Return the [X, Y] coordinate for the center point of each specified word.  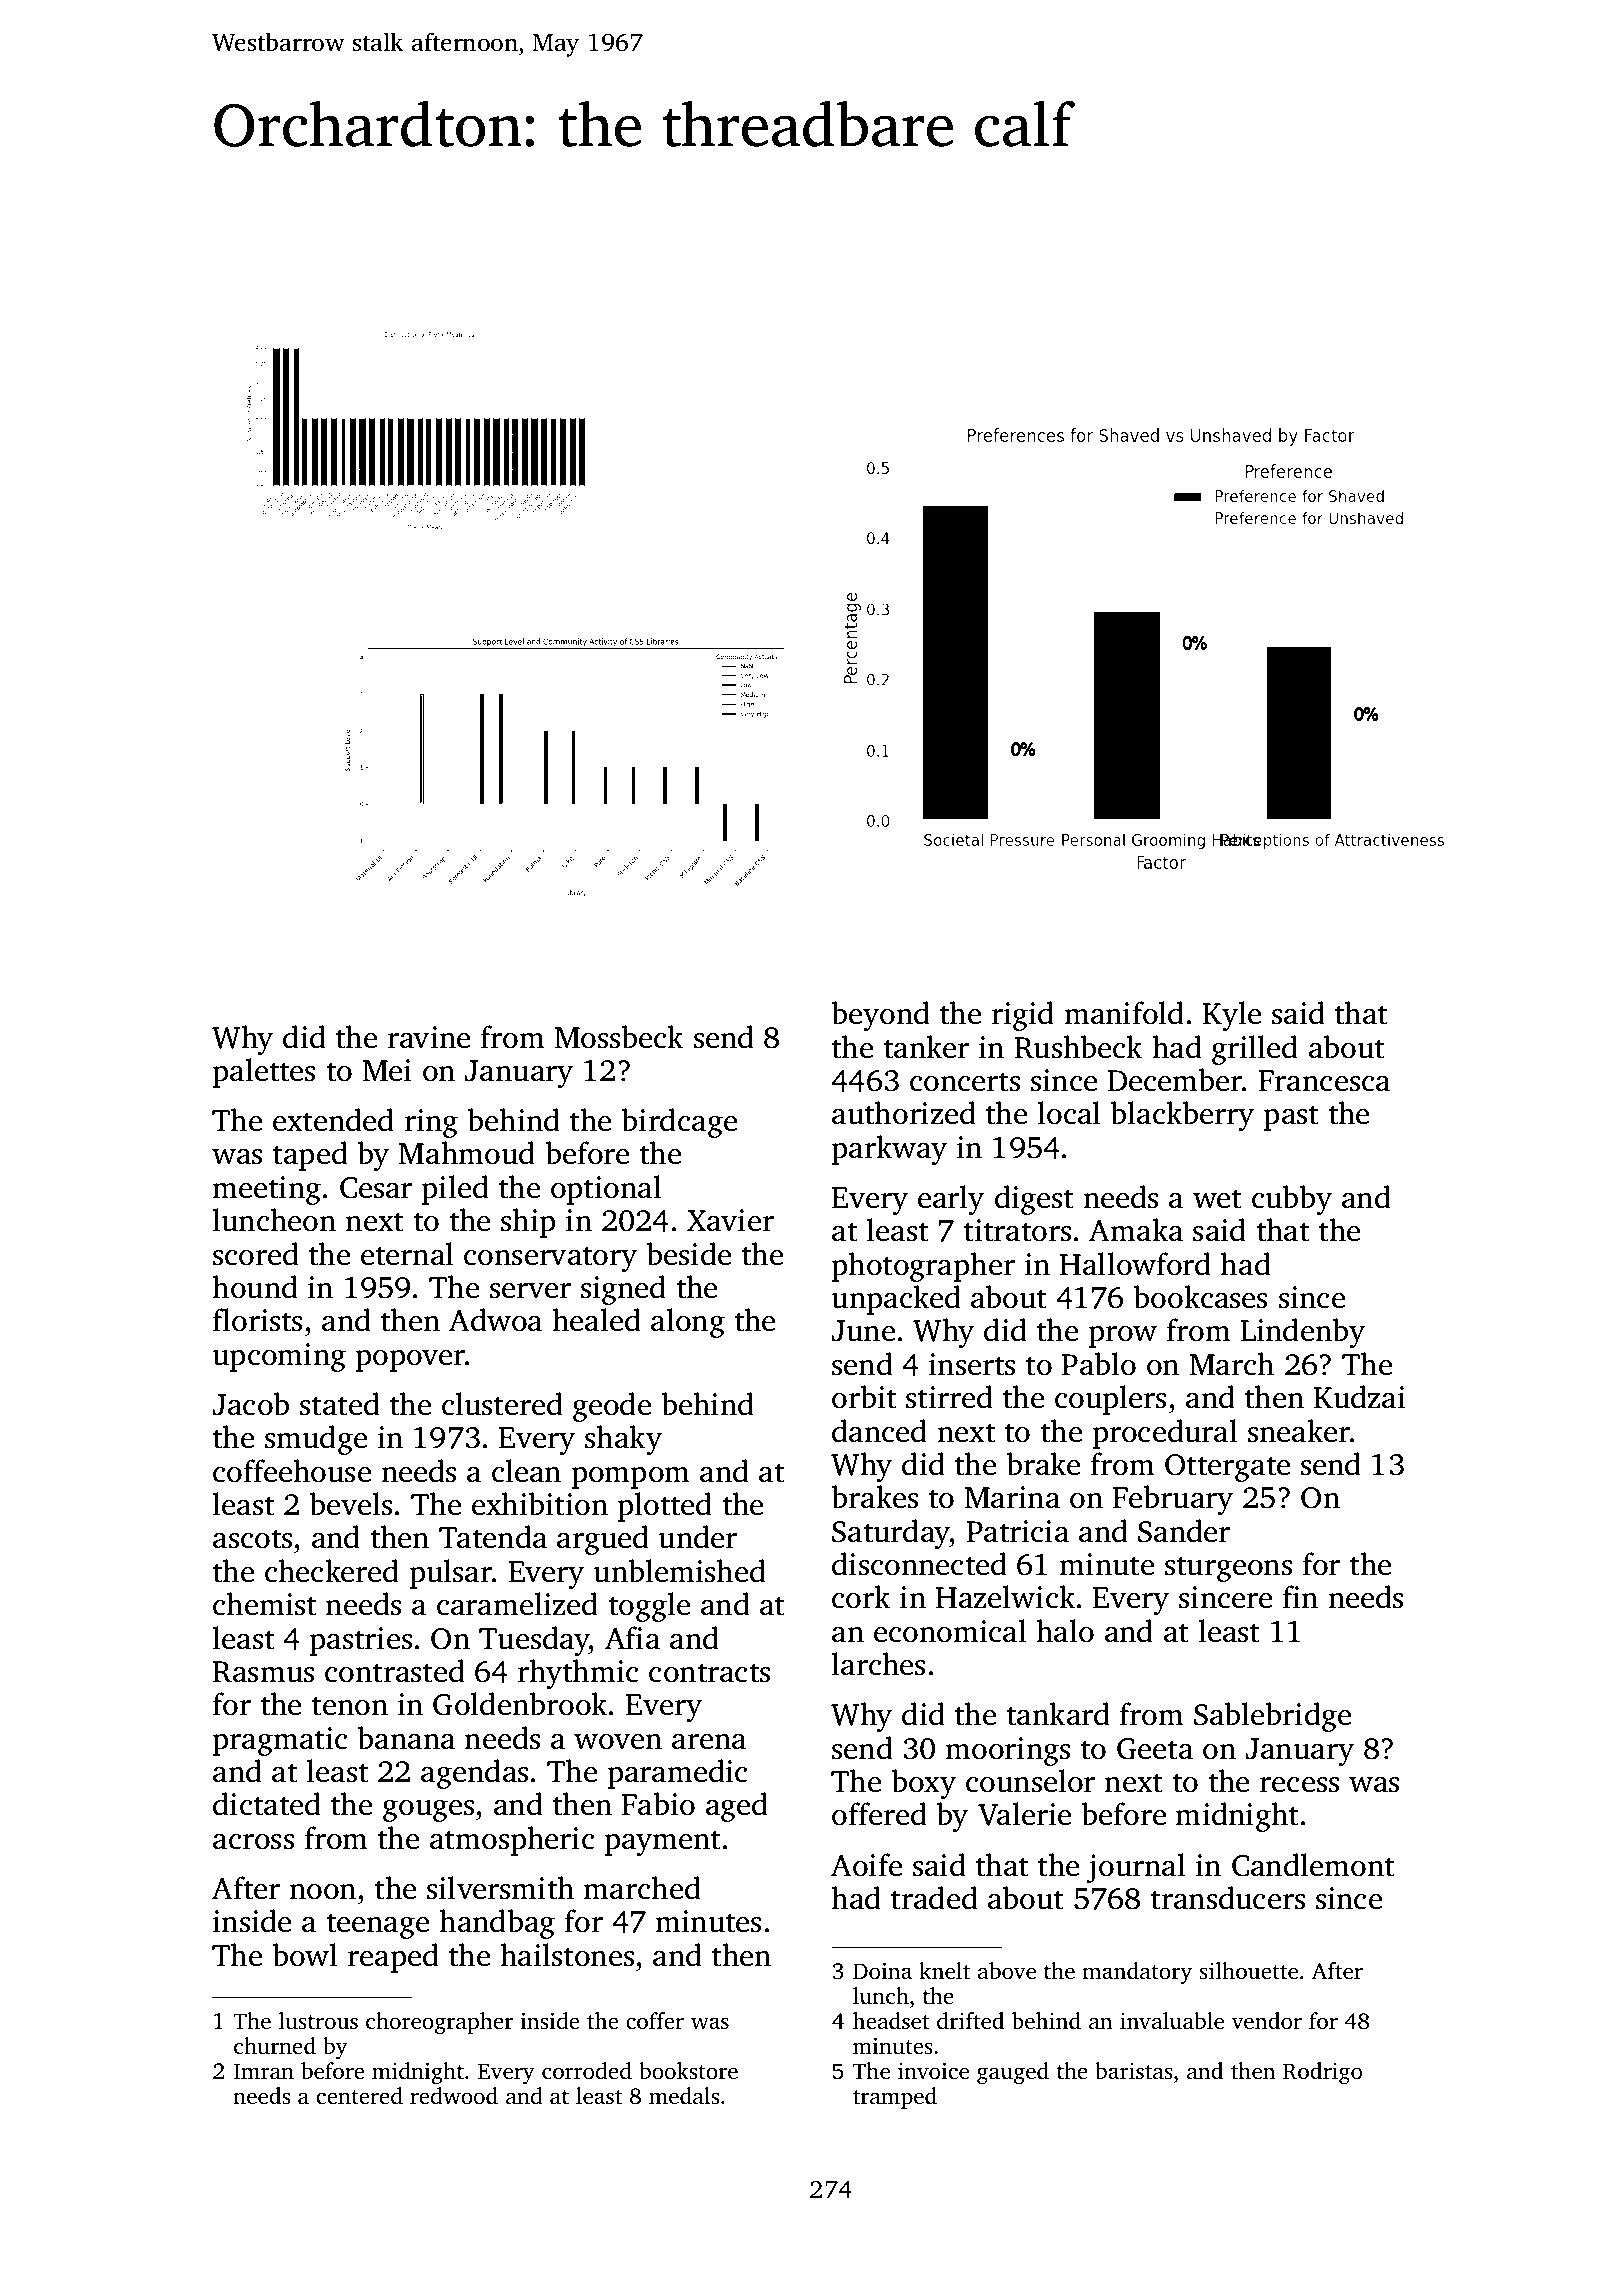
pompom [631, 1478]
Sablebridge [1272, 1717]
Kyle [1232, 1016]
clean [526, 1471]
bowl [305, 1955]
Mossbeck [619, 1037]
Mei [387, 1070]
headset [891, 2021]
